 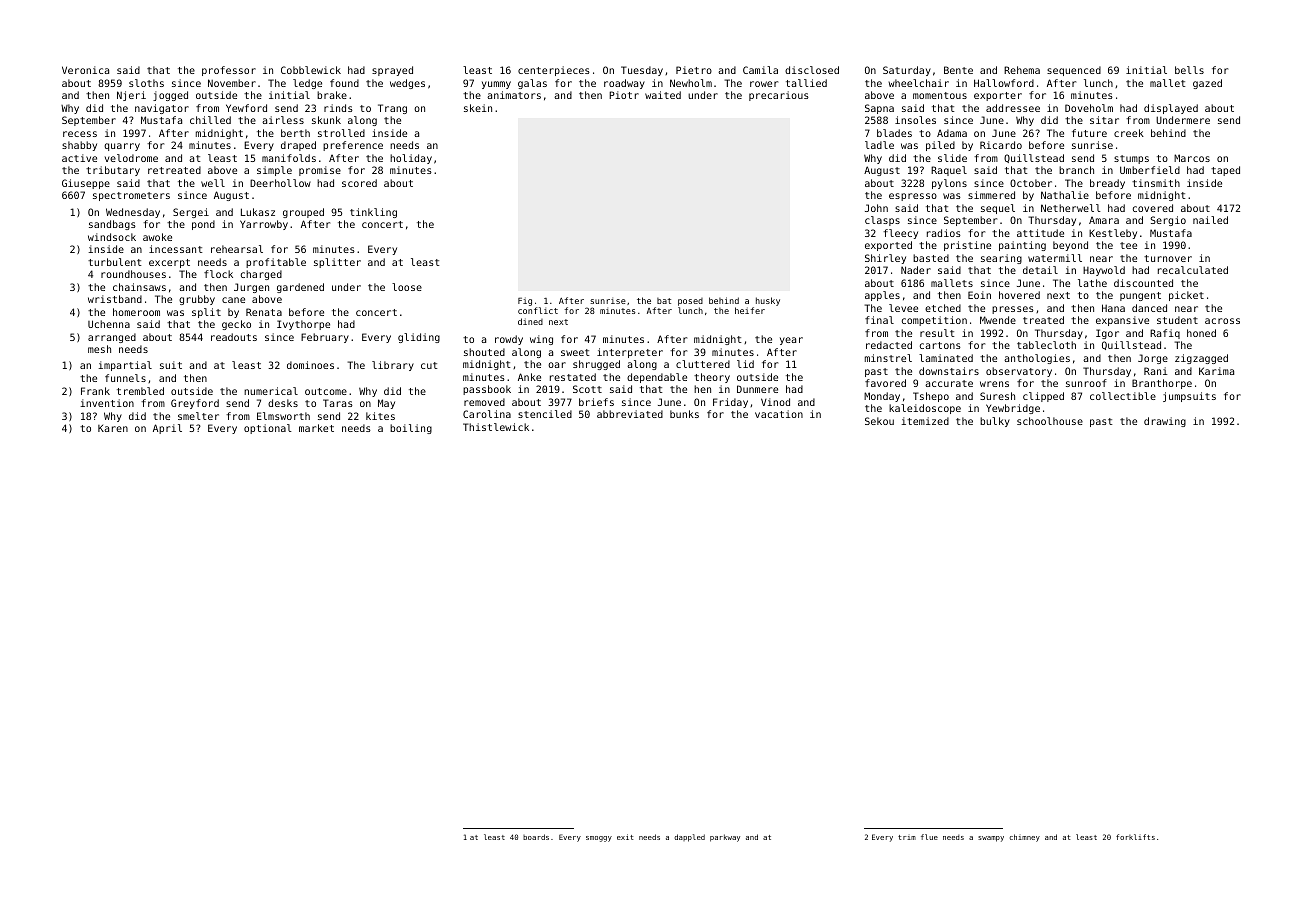 What do you see at coordinates (624, 95) in the document?
I see `Piotr` at bounding box center [624, 95].
